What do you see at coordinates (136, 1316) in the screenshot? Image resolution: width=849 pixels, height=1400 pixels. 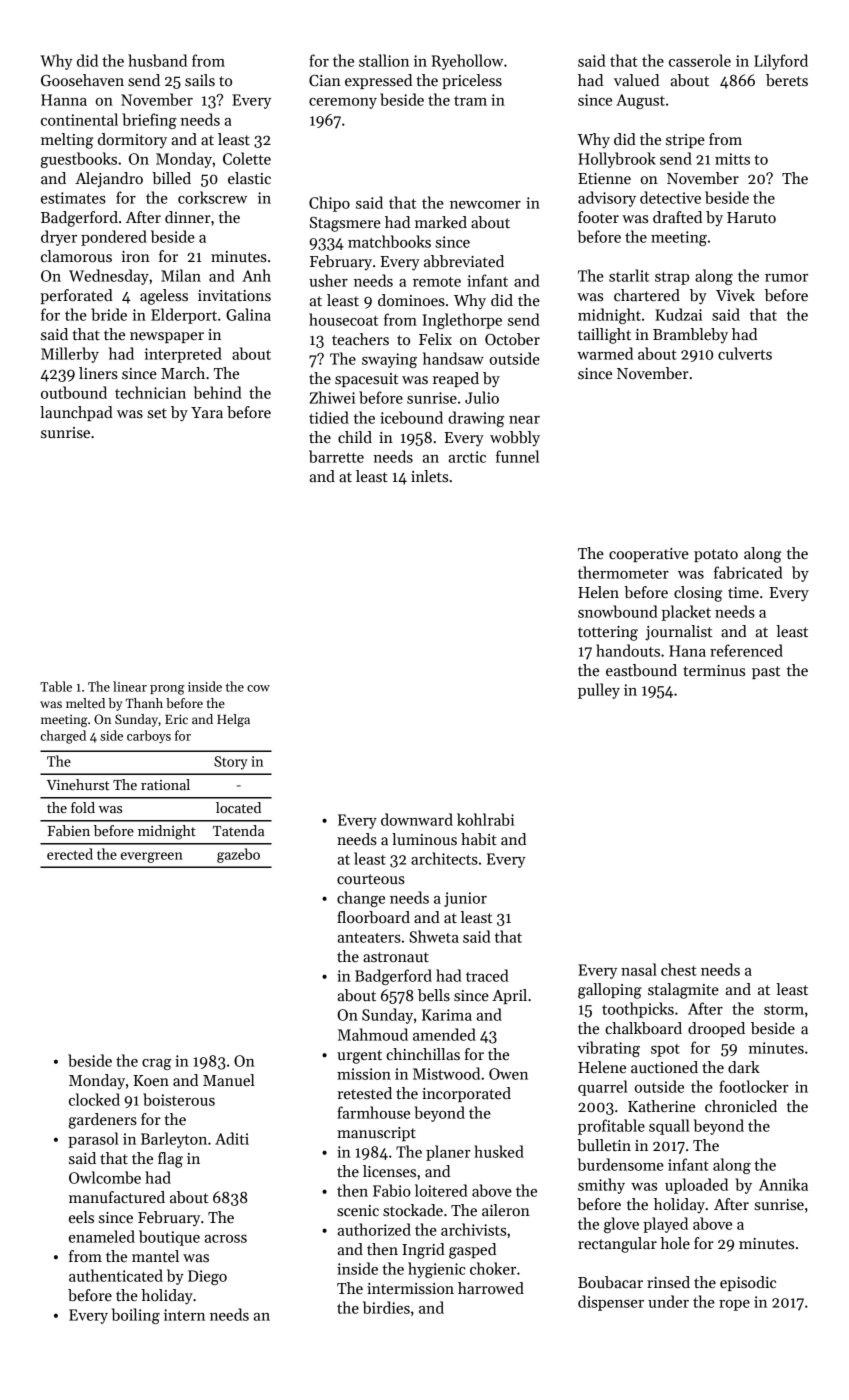 I see `boiling` at bounding box center [136, 1316].
